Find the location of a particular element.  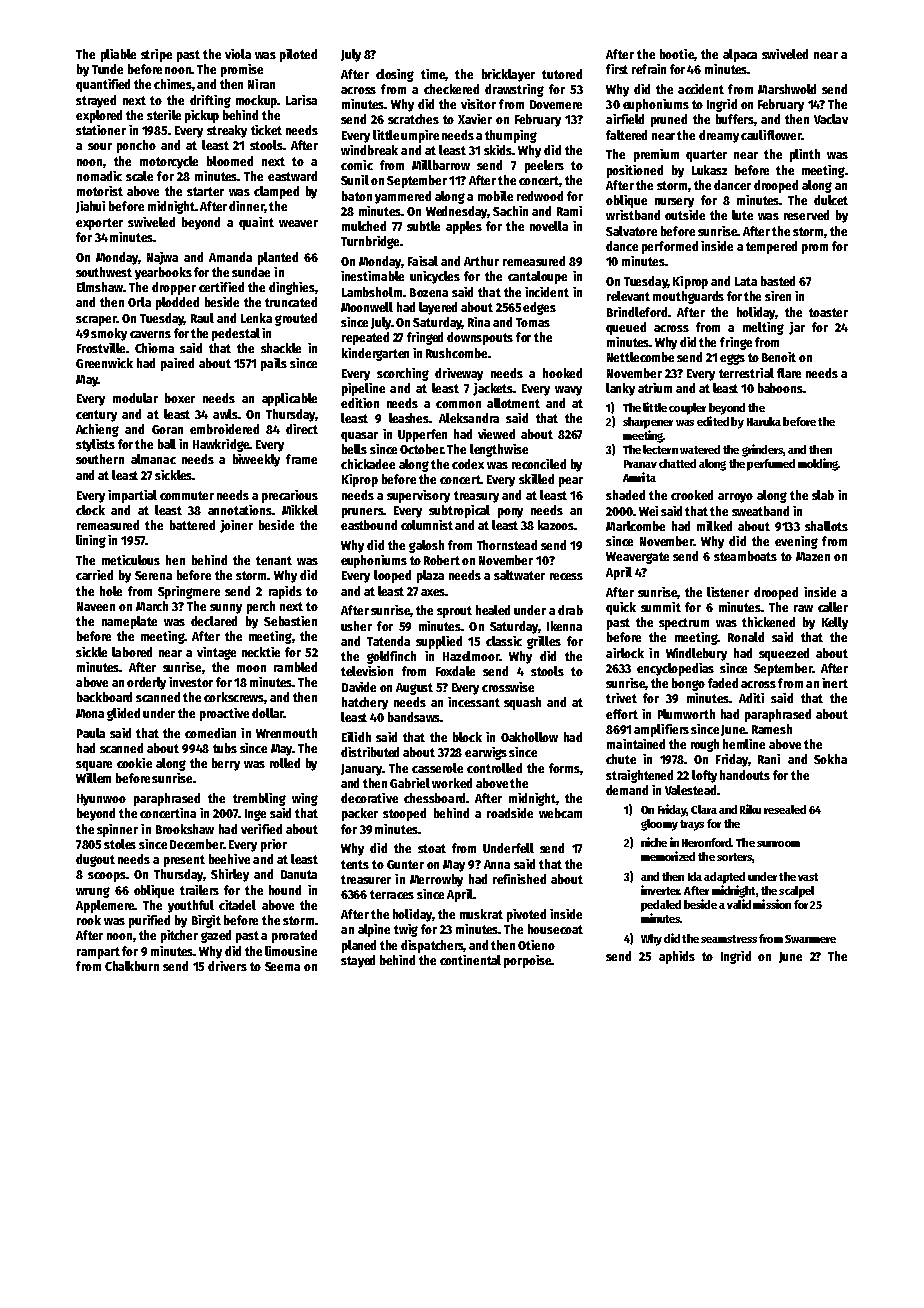

crosswise is located at coordinates (508, 687).
